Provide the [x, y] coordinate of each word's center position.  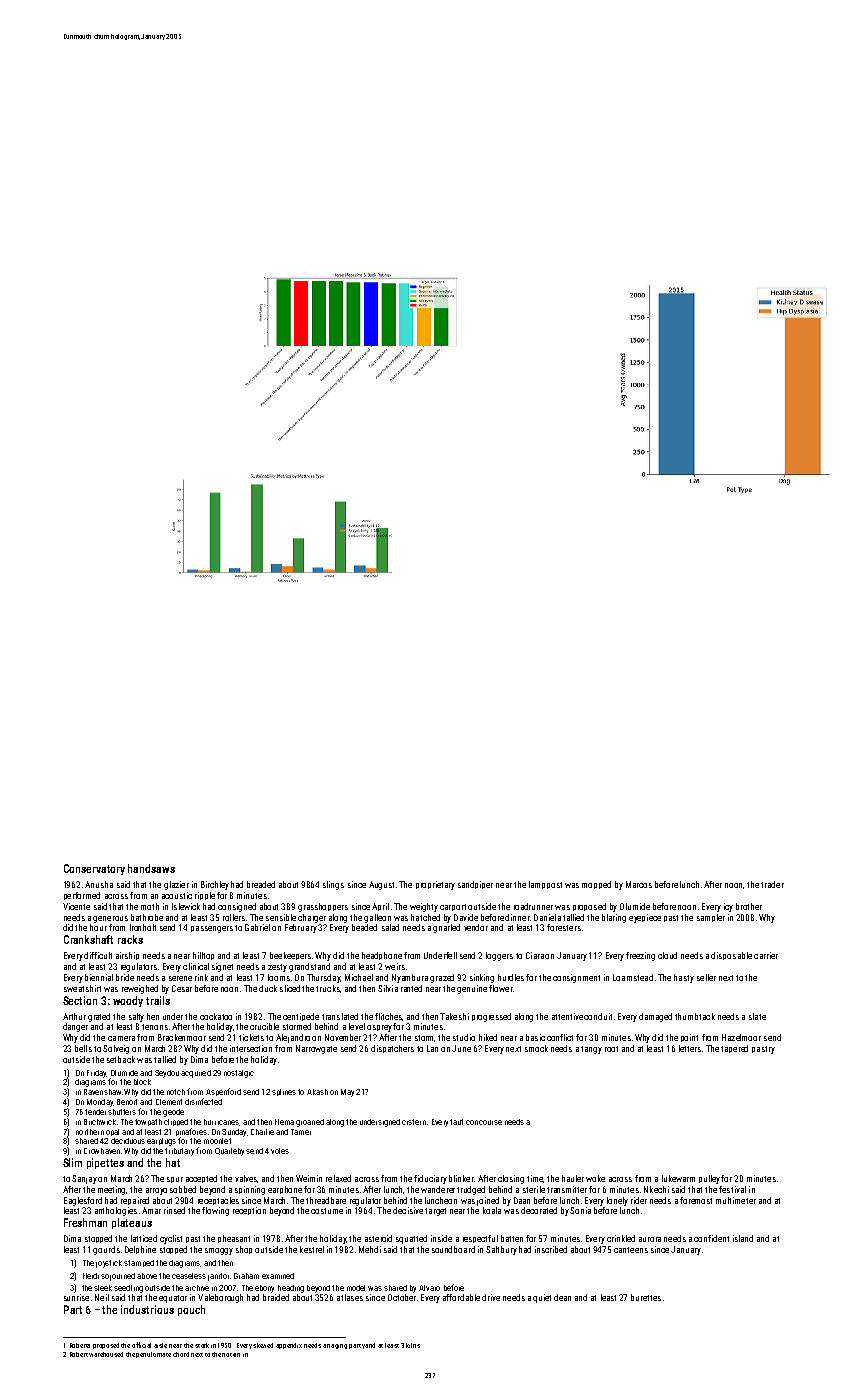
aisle [160, 1345]
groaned [310, 1123]
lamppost [545, 885]
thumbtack [695, 1016]
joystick [109, 1264]
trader [772, 884]
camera [121, 1038]
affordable [461, 1297]
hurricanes [221, 1122]
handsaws [151, 868]
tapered [734, 1049]
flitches [388, 1016]
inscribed [551, 1249]
